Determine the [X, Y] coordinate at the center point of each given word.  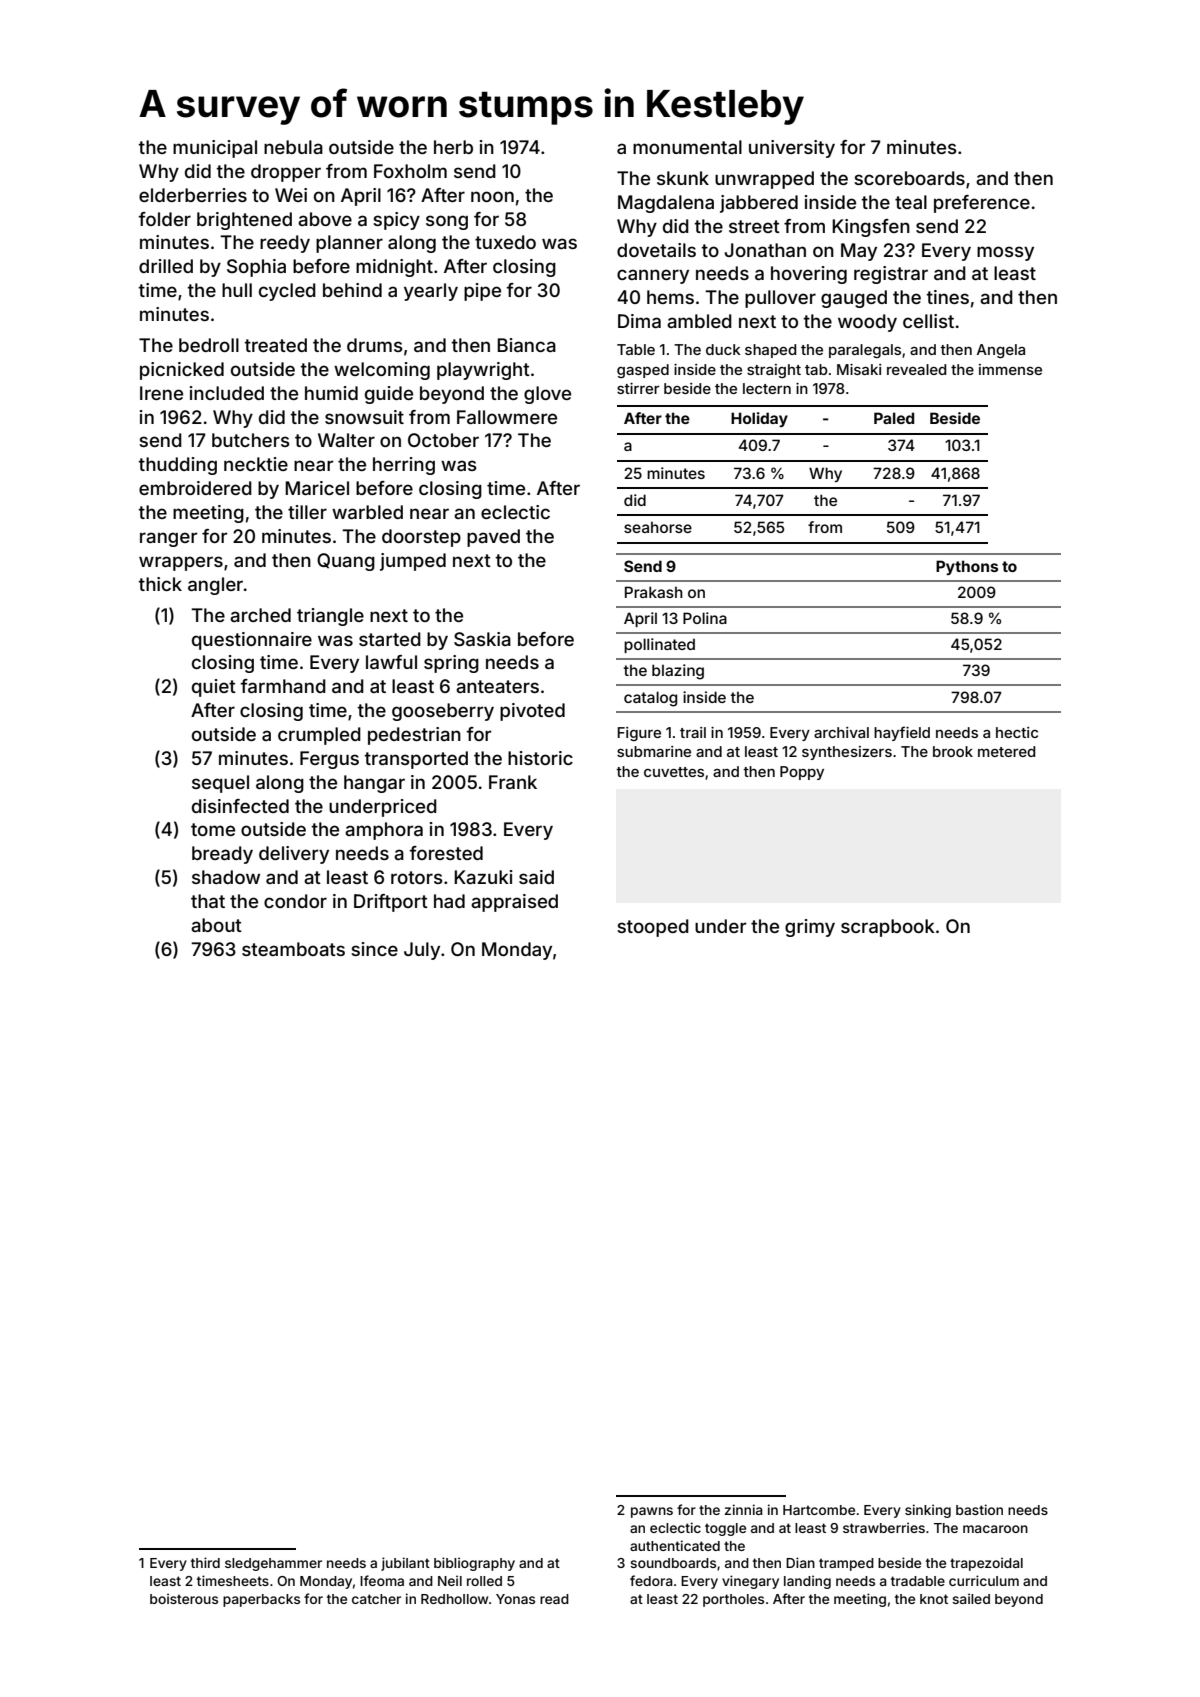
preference [982, 204]
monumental [687, 147]
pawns [652, 1512]
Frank [513, 782]
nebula [293, 147]
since [374, 949]
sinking [928, 1511]
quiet [214, 688]
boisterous [184, 1598]
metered [1006, 751]
